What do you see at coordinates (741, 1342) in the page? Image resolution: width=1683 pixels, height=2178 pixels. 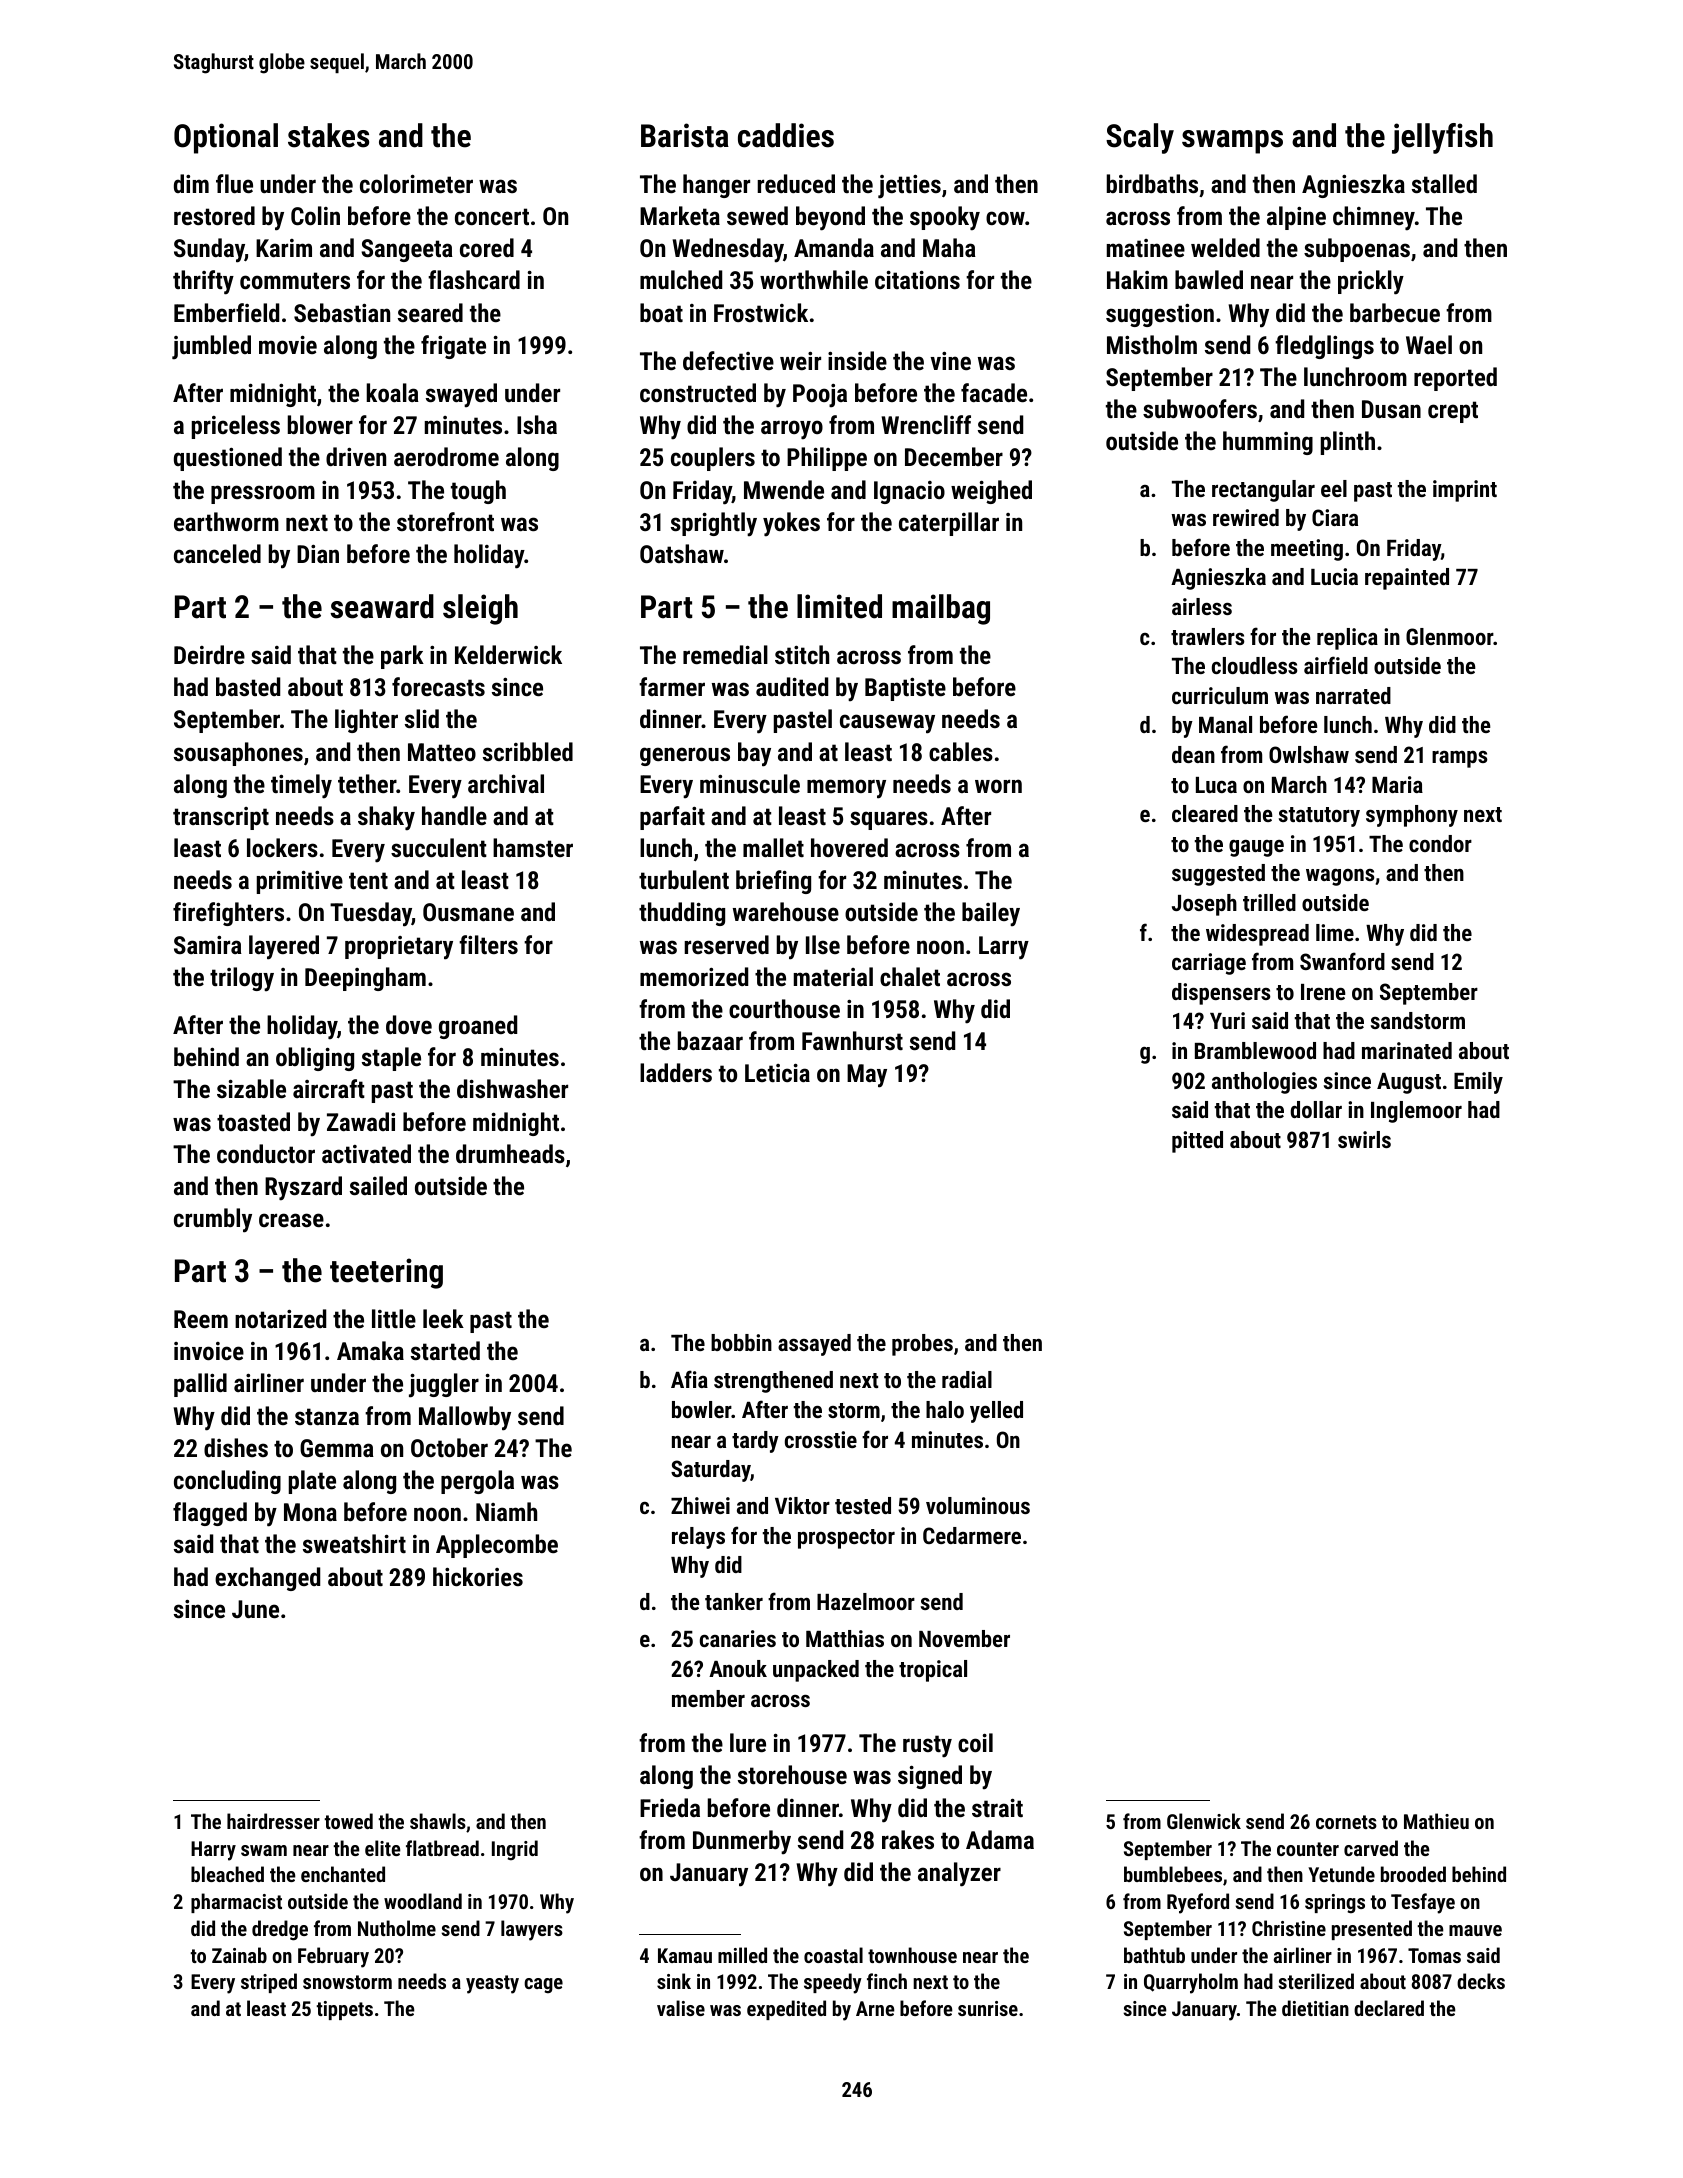 I see `bobbin` at bounding box center [741, 1342].
